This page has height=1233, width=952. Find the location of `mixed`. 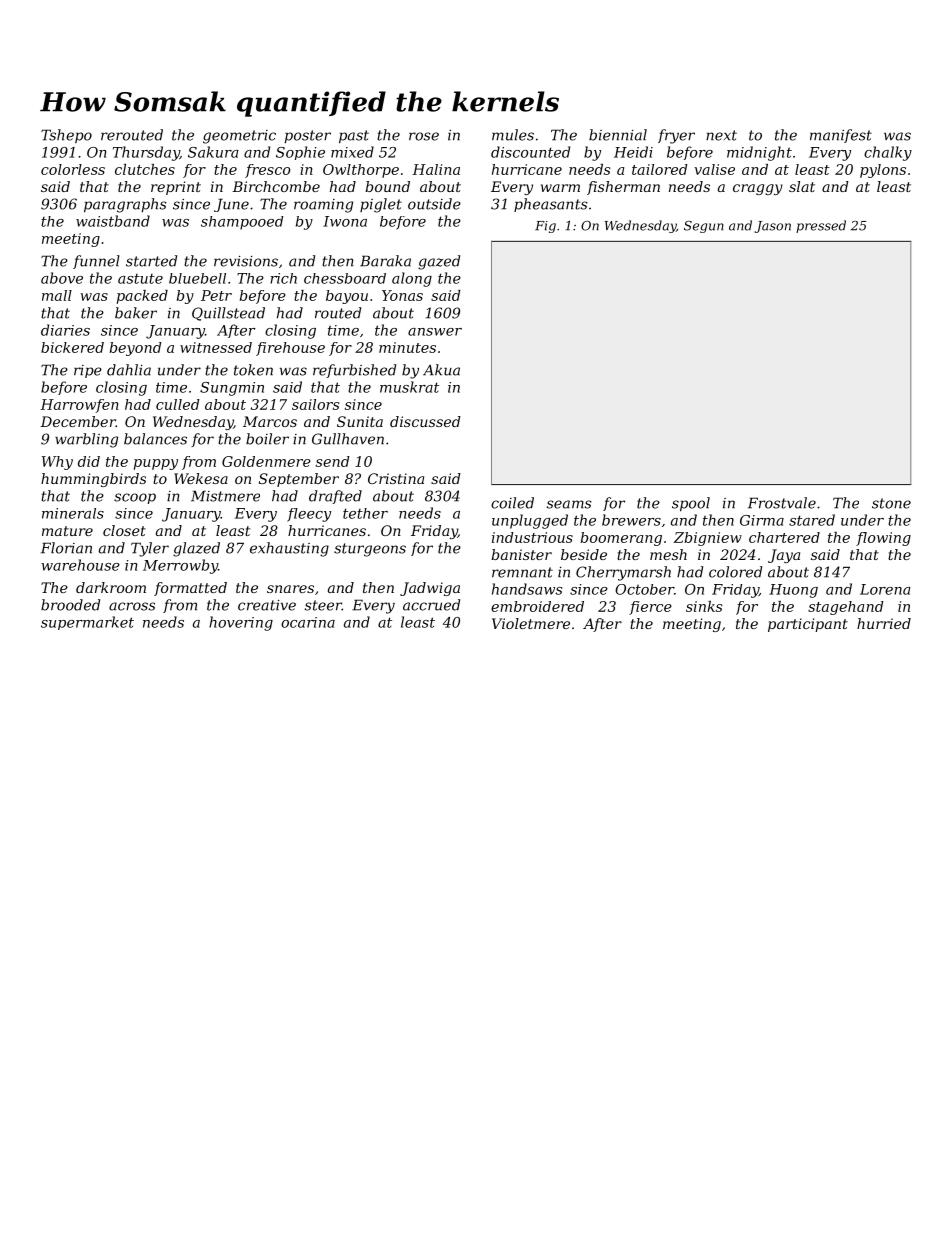

mixed is located at coordinates (352, 152).
